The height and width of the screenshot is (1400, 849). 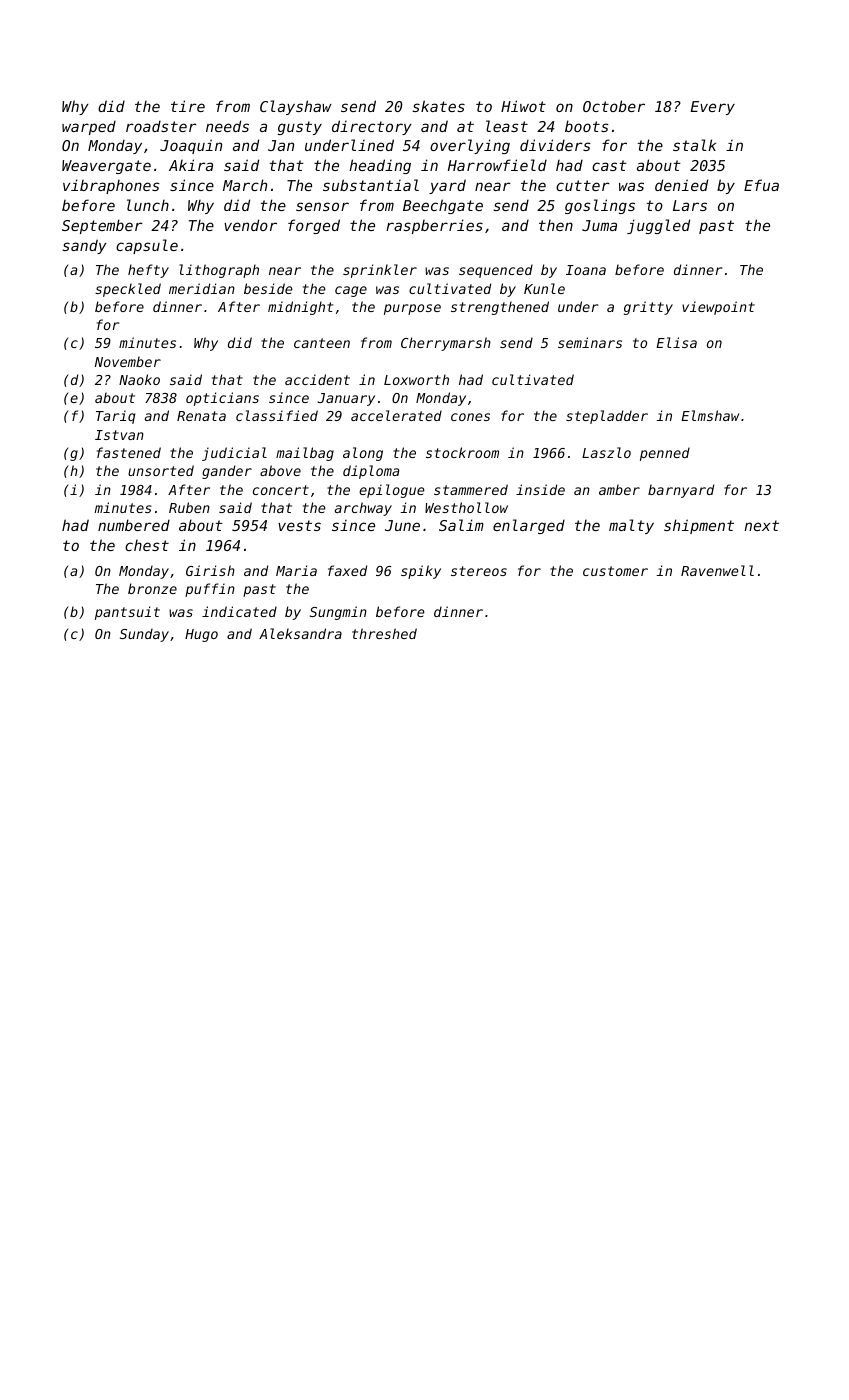 What do you see at coordinates (372, 127) in the screenshot?
I see `directory` at bounding box center [372, 127].
